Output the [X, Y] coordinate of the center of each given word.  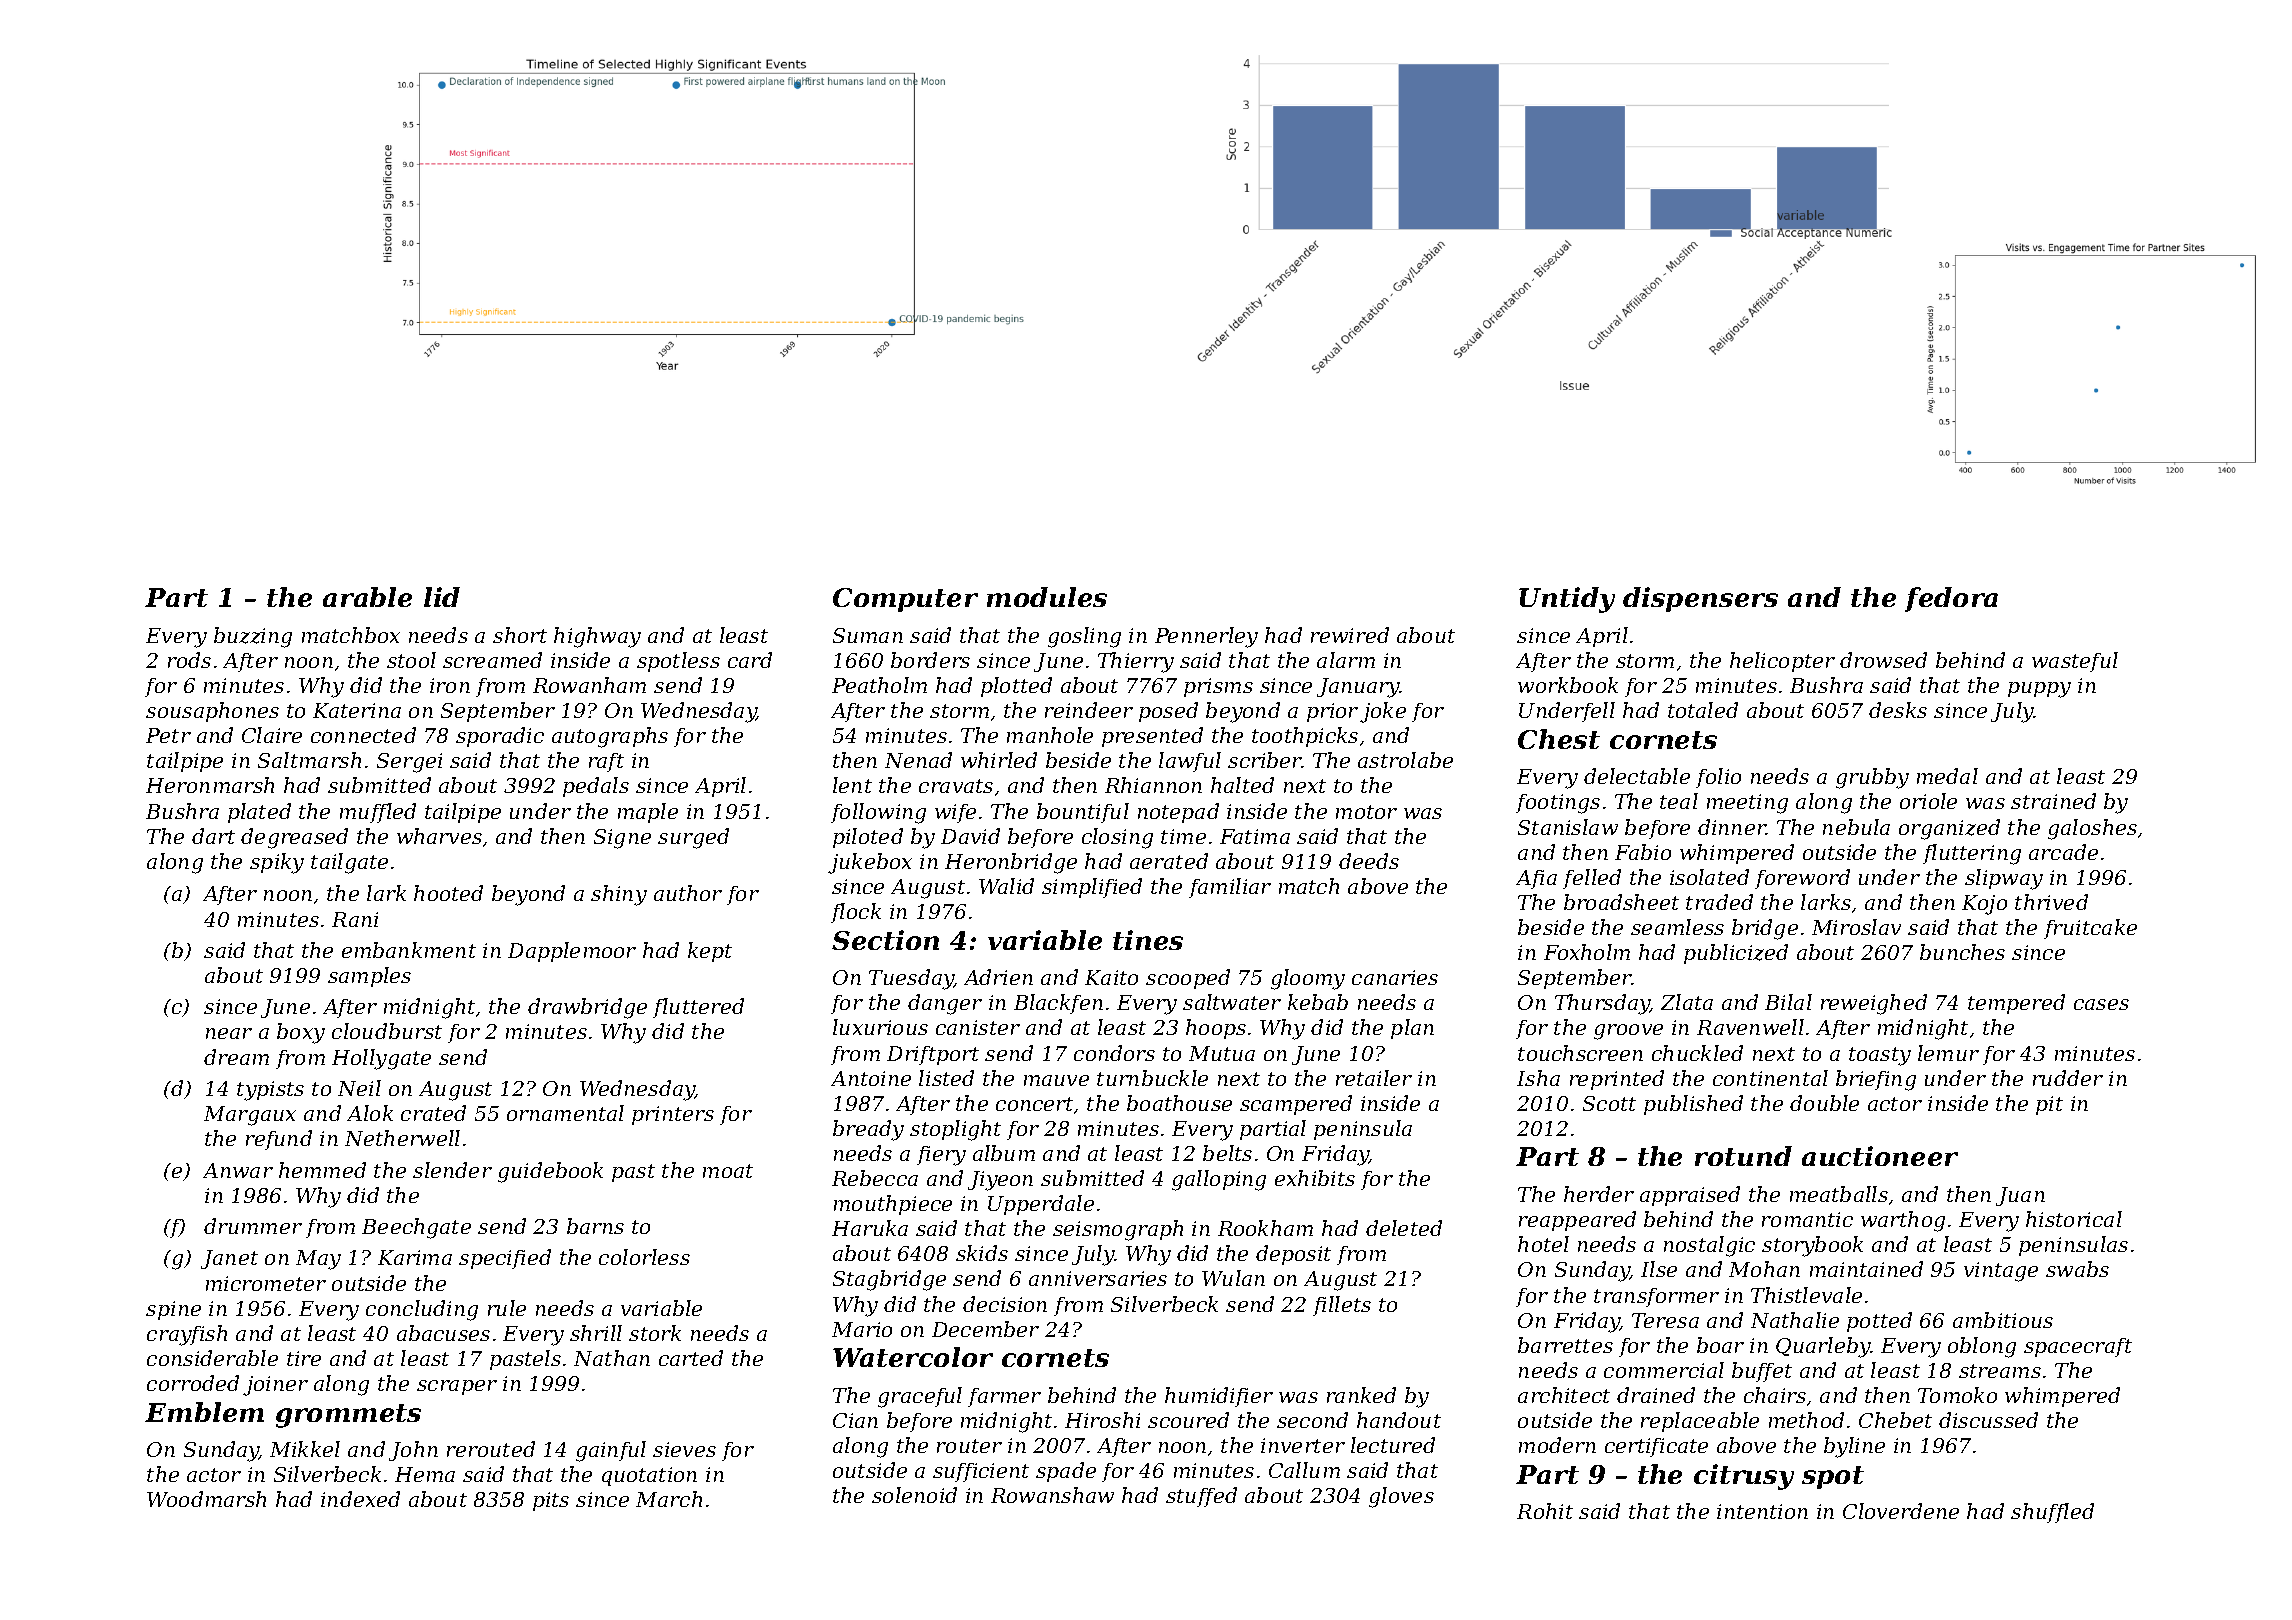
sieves [684, 1449]
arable [367, 597]
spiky [277, 863]
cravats [956, 786]
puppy [2039, 690]
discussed [1988, 1420]
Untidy [1567, 600]
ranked [1361, 1395]
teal [1679, 801]
